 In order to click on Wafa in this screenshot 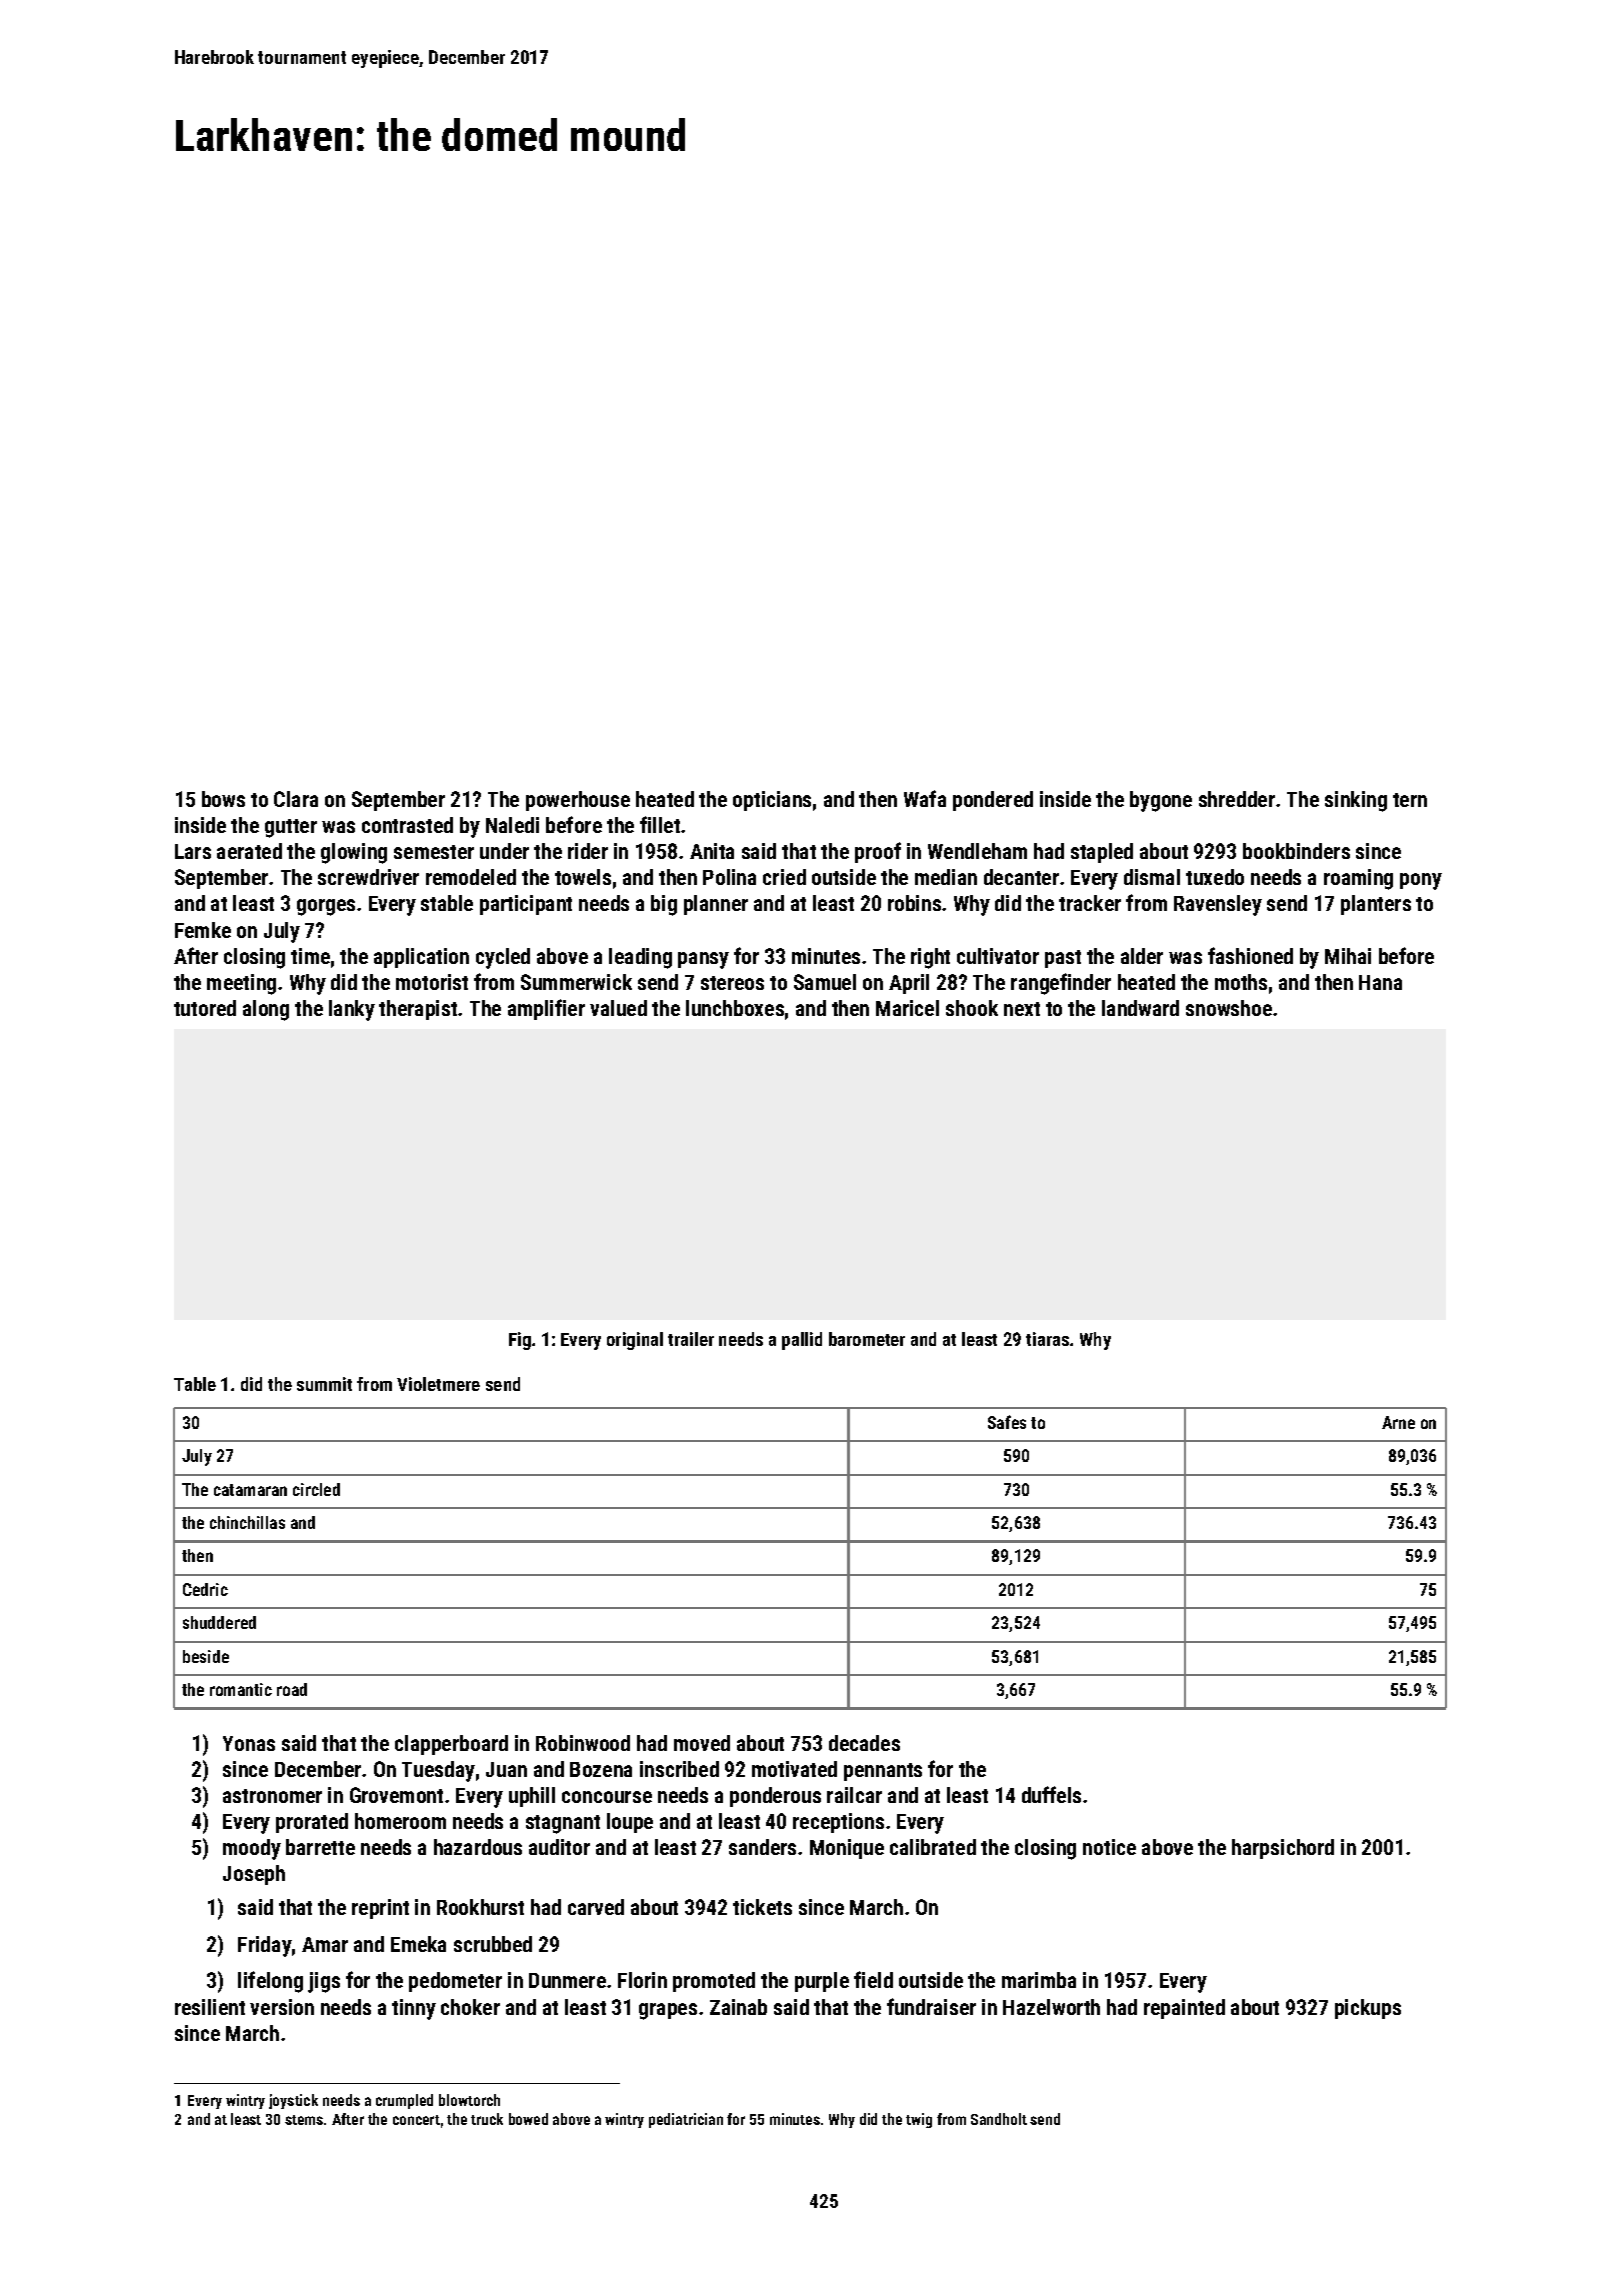, I will do `click(925, 798)`.
